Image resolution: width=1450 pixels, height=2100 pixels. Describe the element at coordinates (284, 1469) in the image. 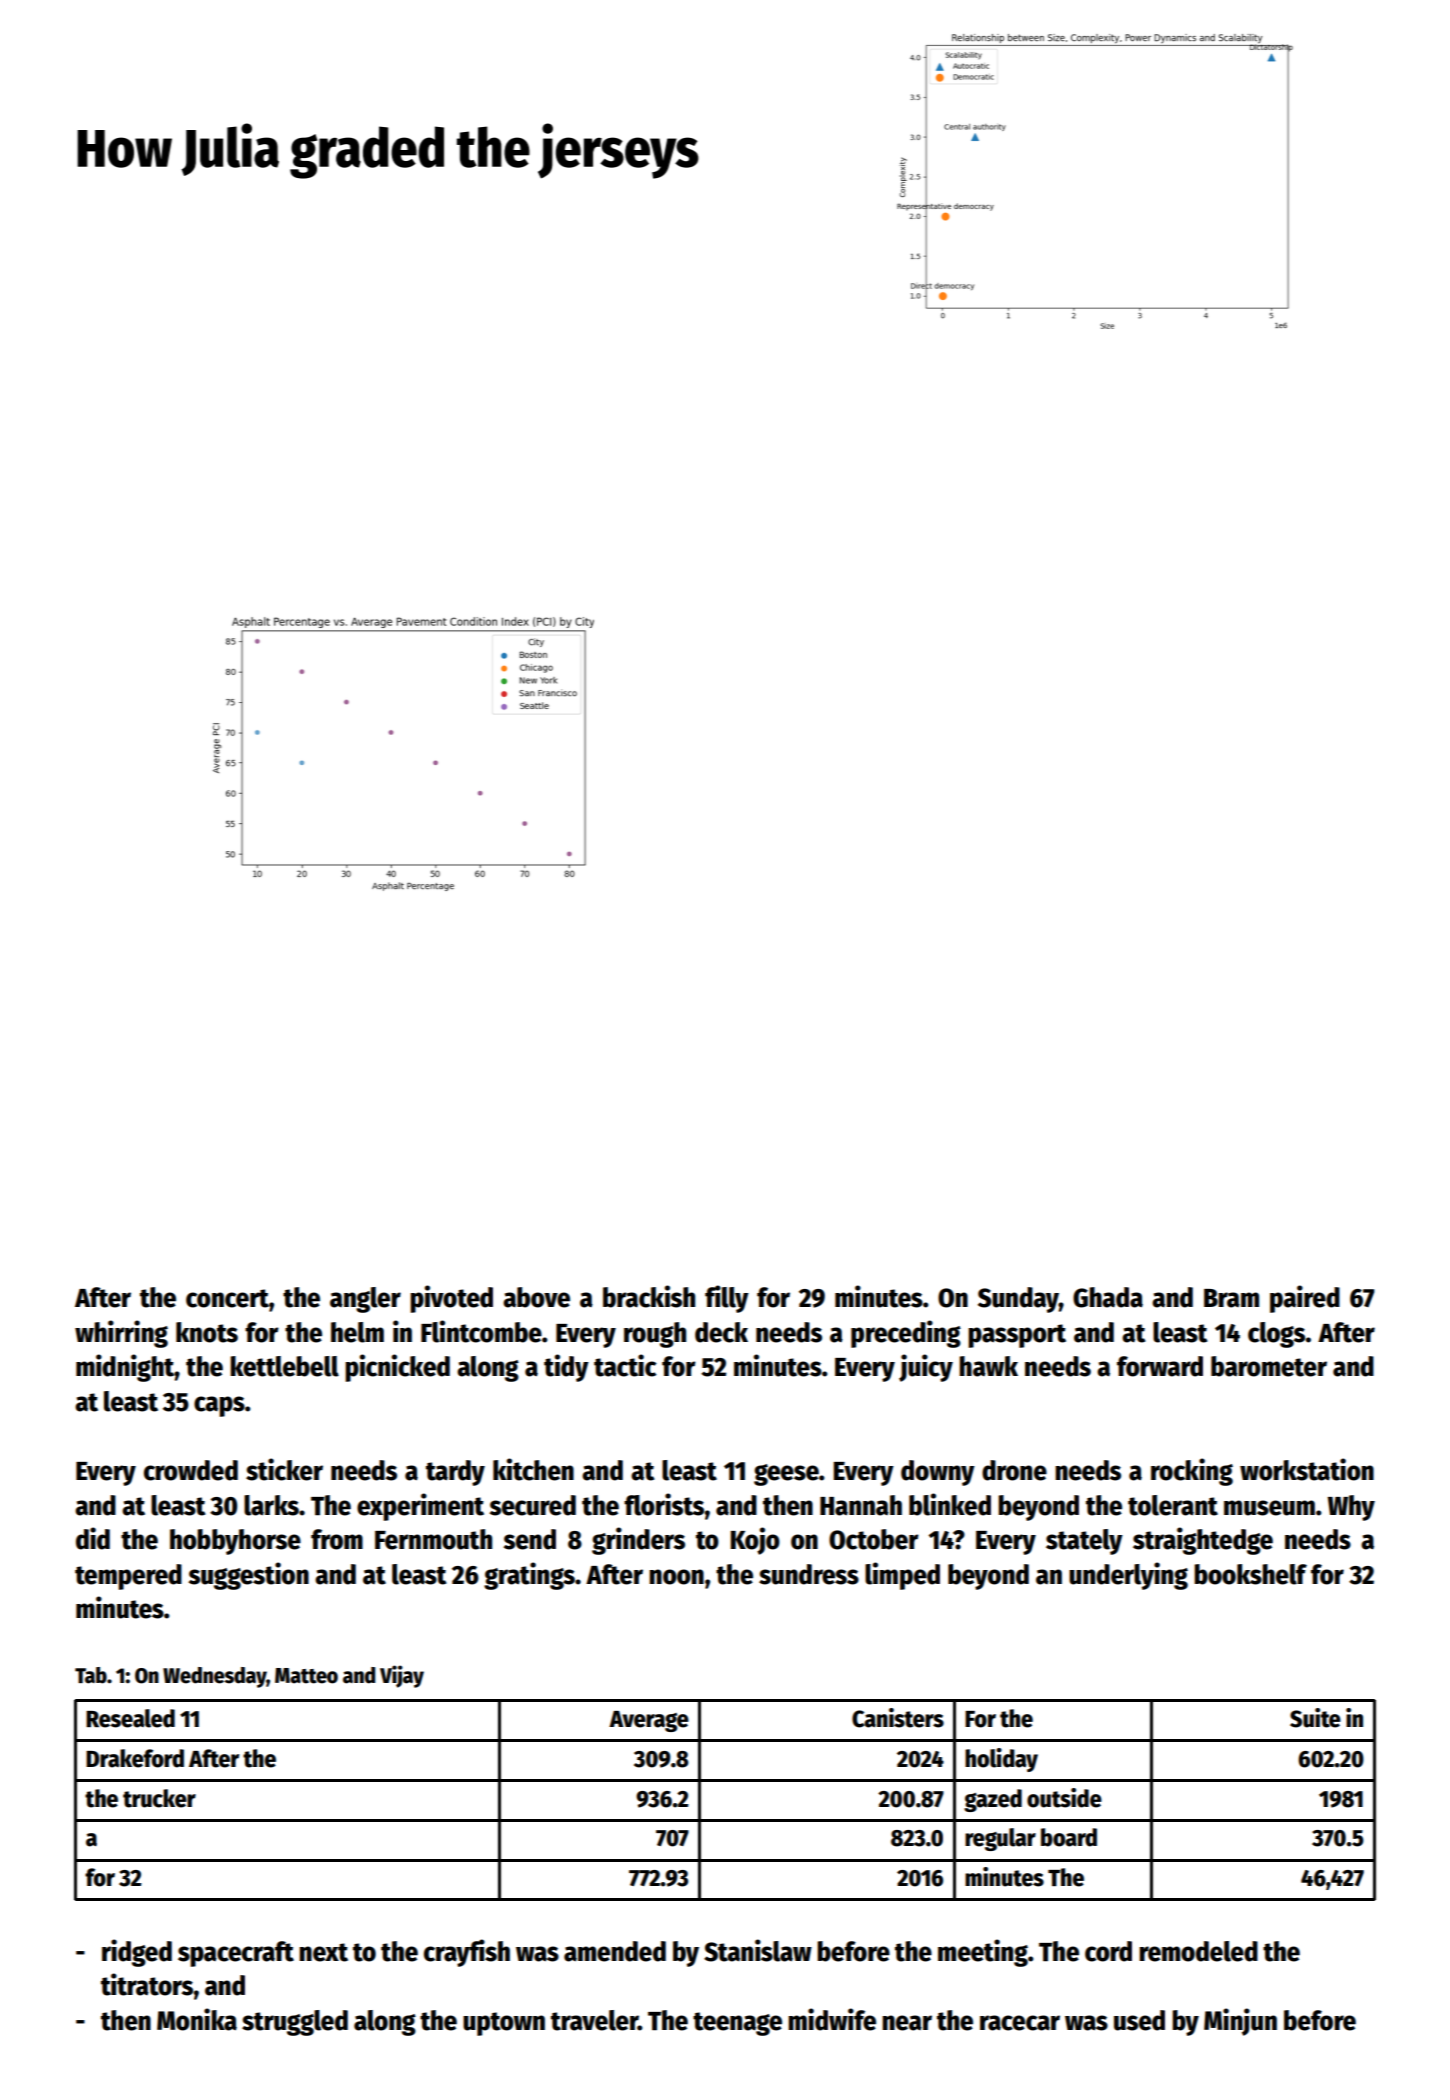

I see `sticker` at that location.
